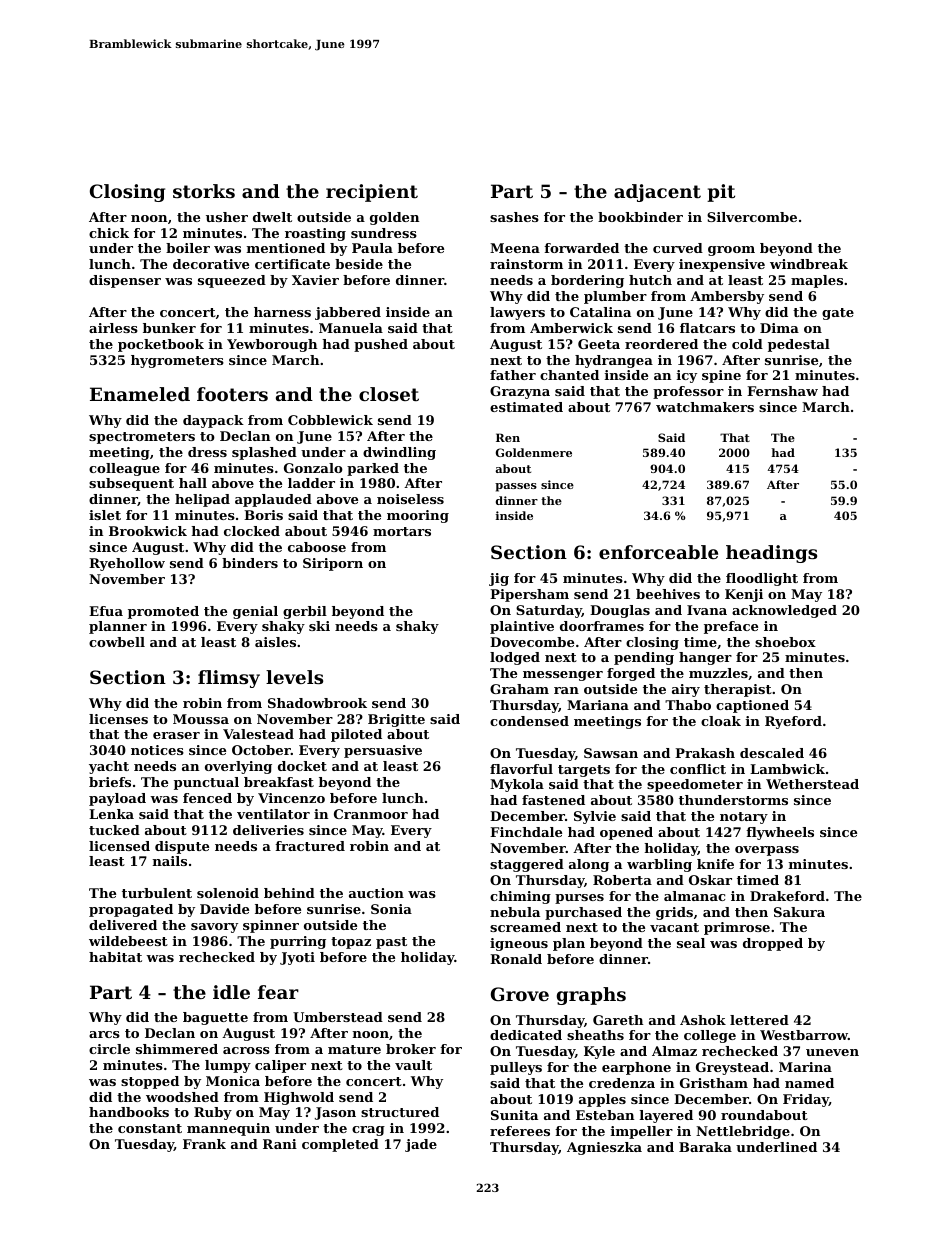 The height and width of the screenshot is (1233, 952). Describe the element at coordinates (771, 554) in the screenshot. I see `headings` at that location.
